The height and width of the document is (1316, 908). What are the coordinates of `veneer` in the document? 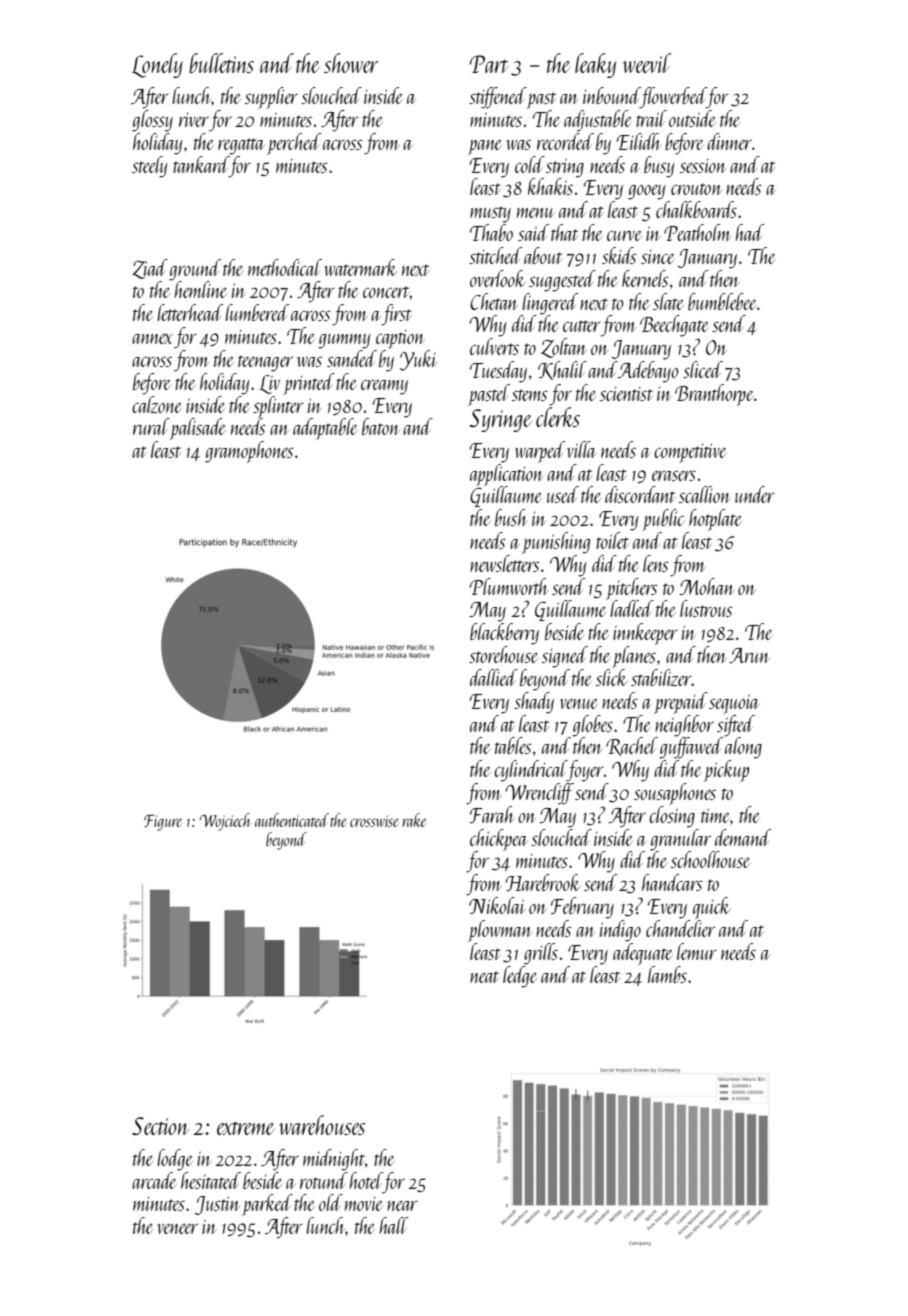 It's located at (177, 1228).
